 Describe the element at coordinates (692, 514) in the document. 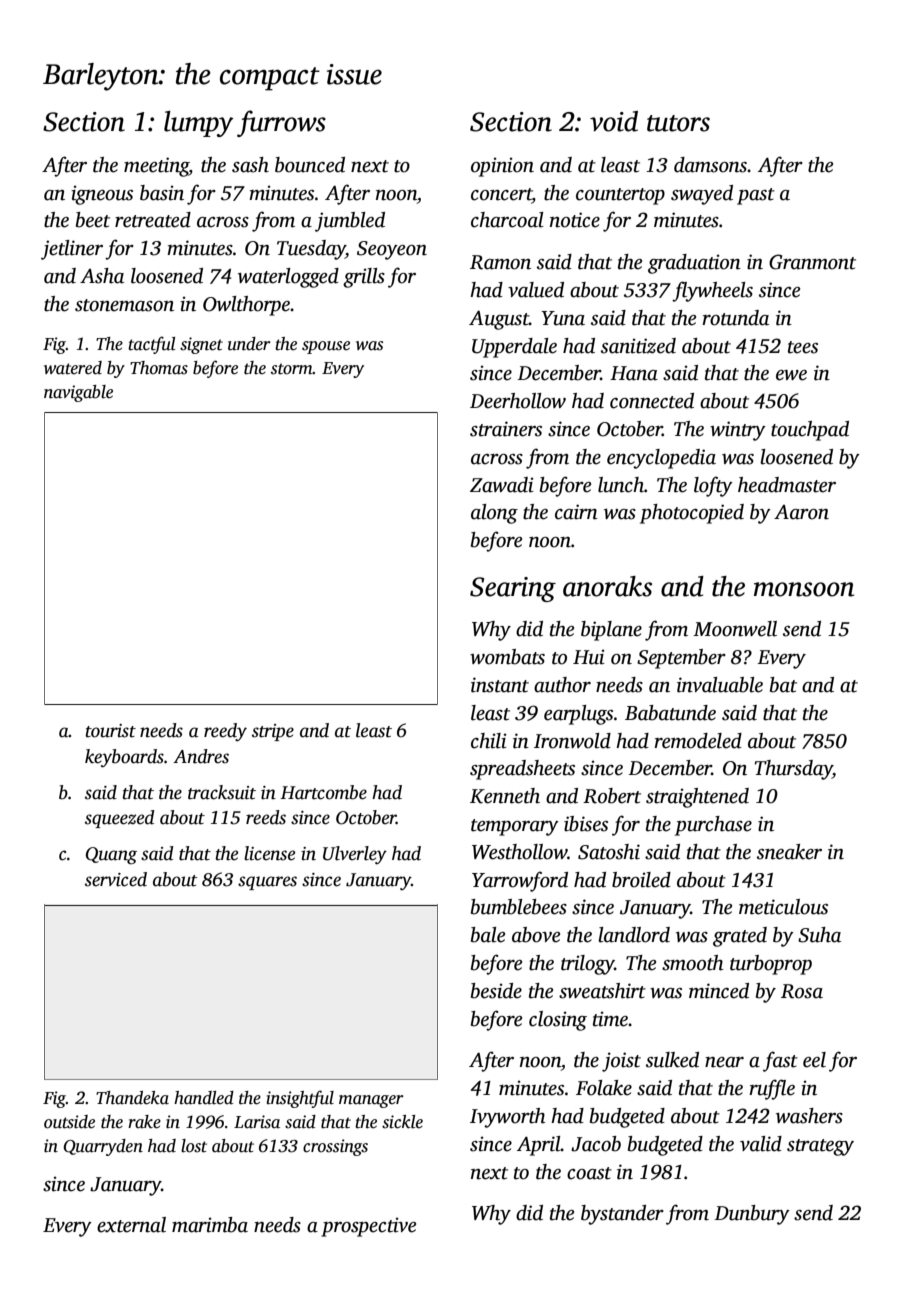

I see `photocopied` at that location.
